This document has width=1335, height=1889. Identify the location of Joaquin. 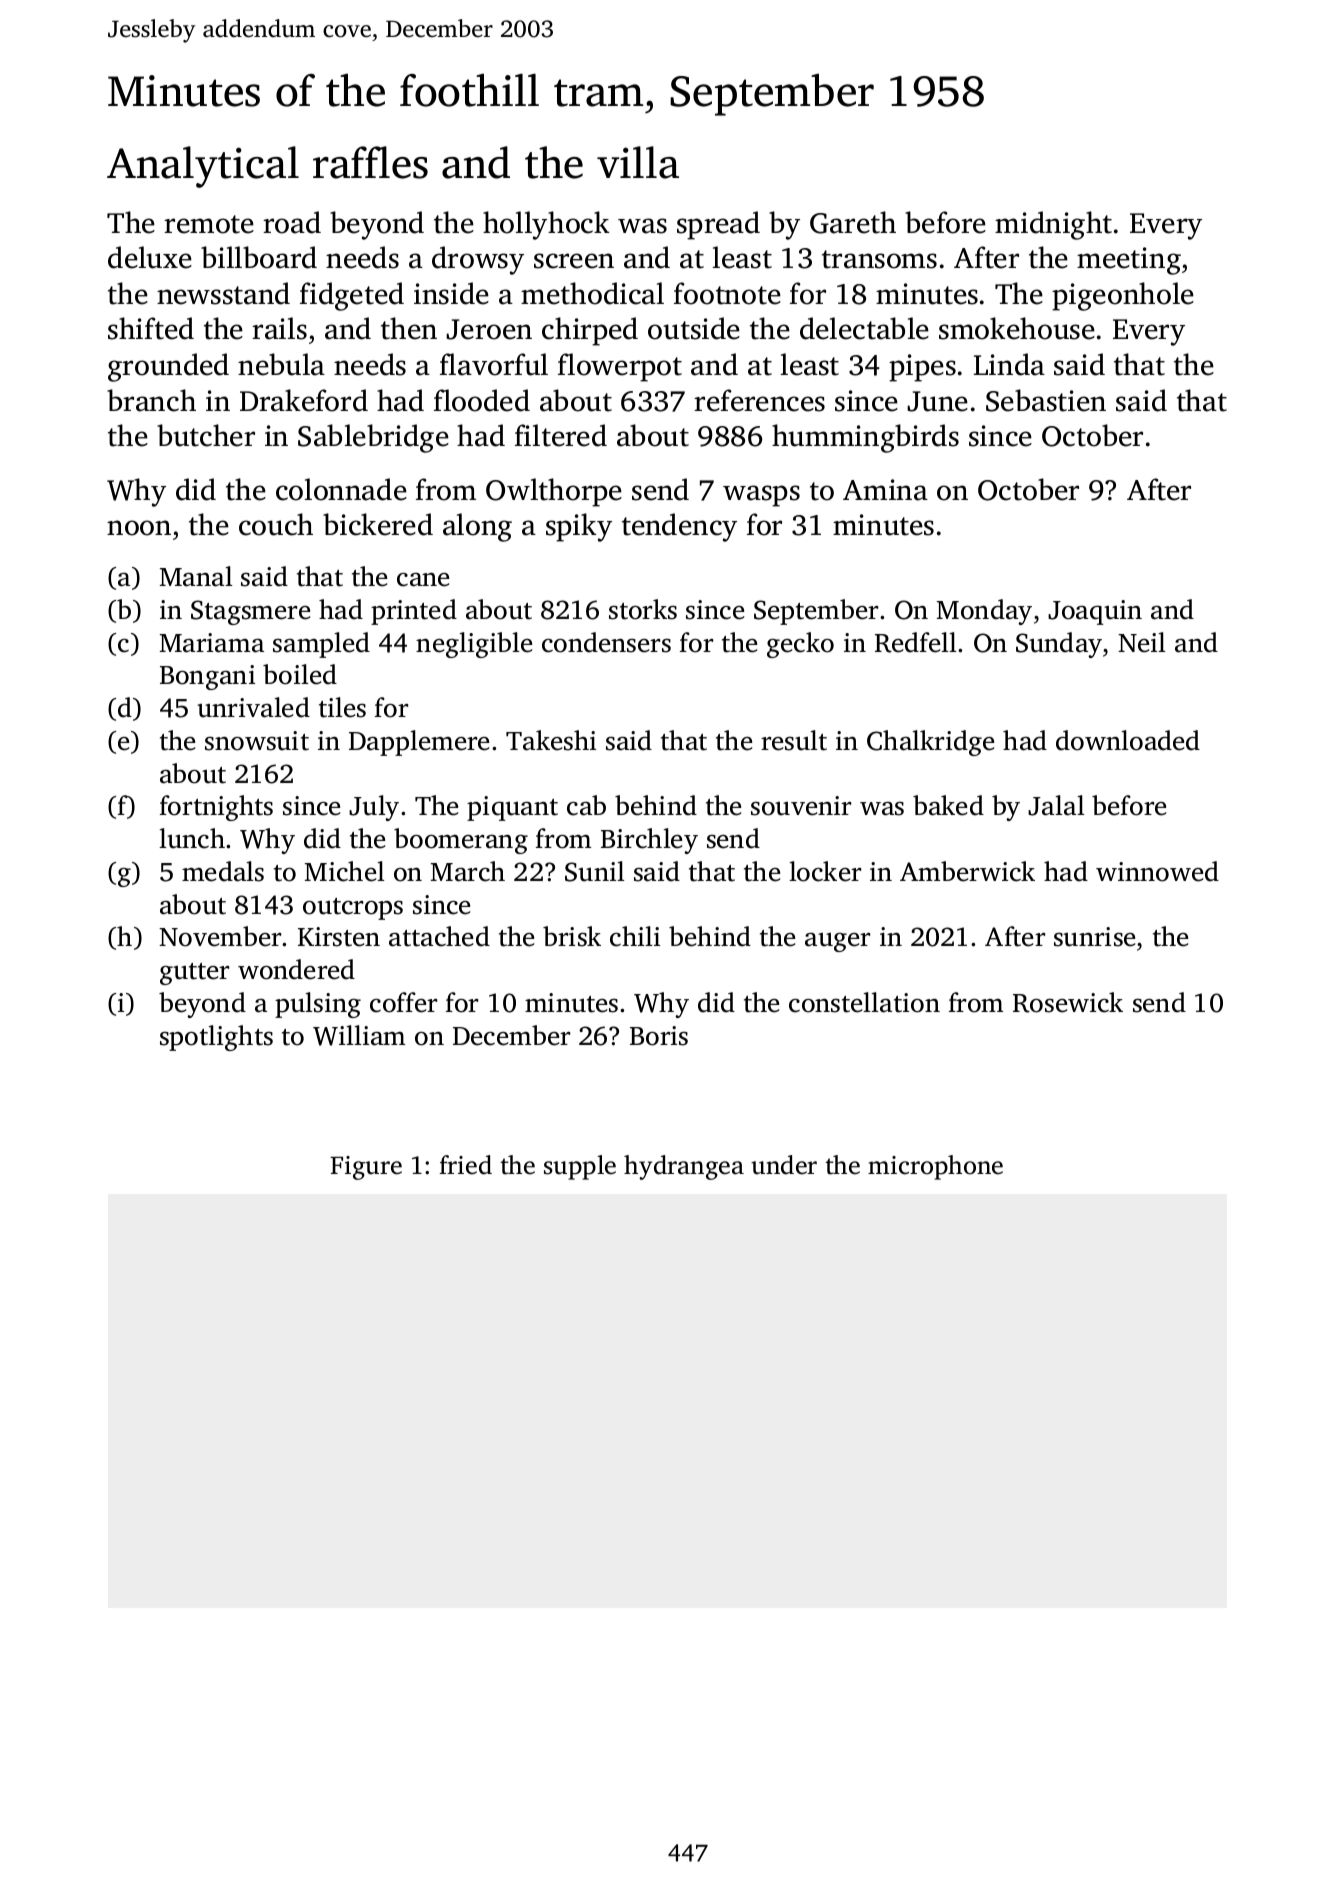
(1095, 612).
